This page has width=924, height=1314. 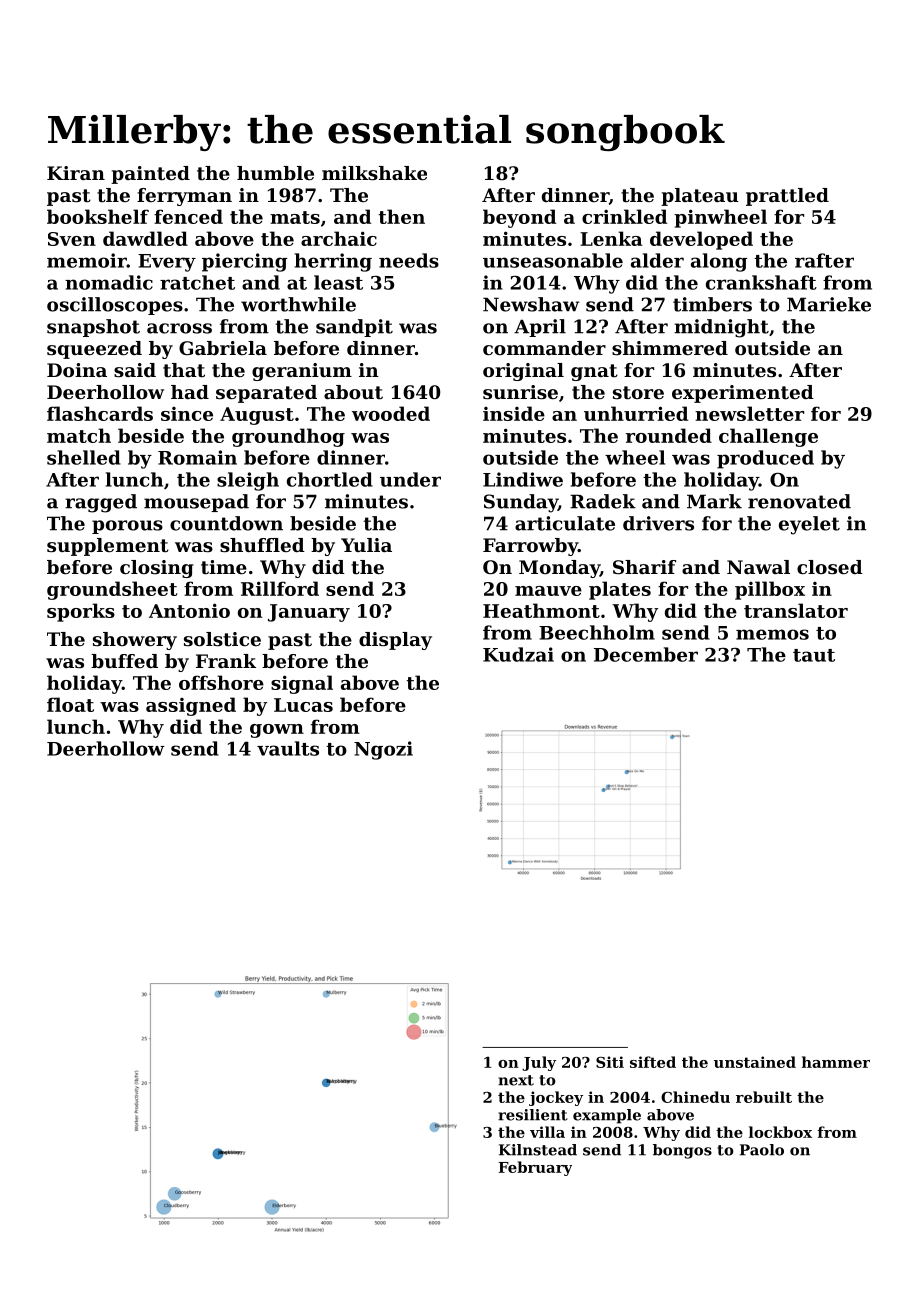 What do you see at coordinates (280, 588) in the page?
I see `Rillford` at bounding box center [280, 588].
